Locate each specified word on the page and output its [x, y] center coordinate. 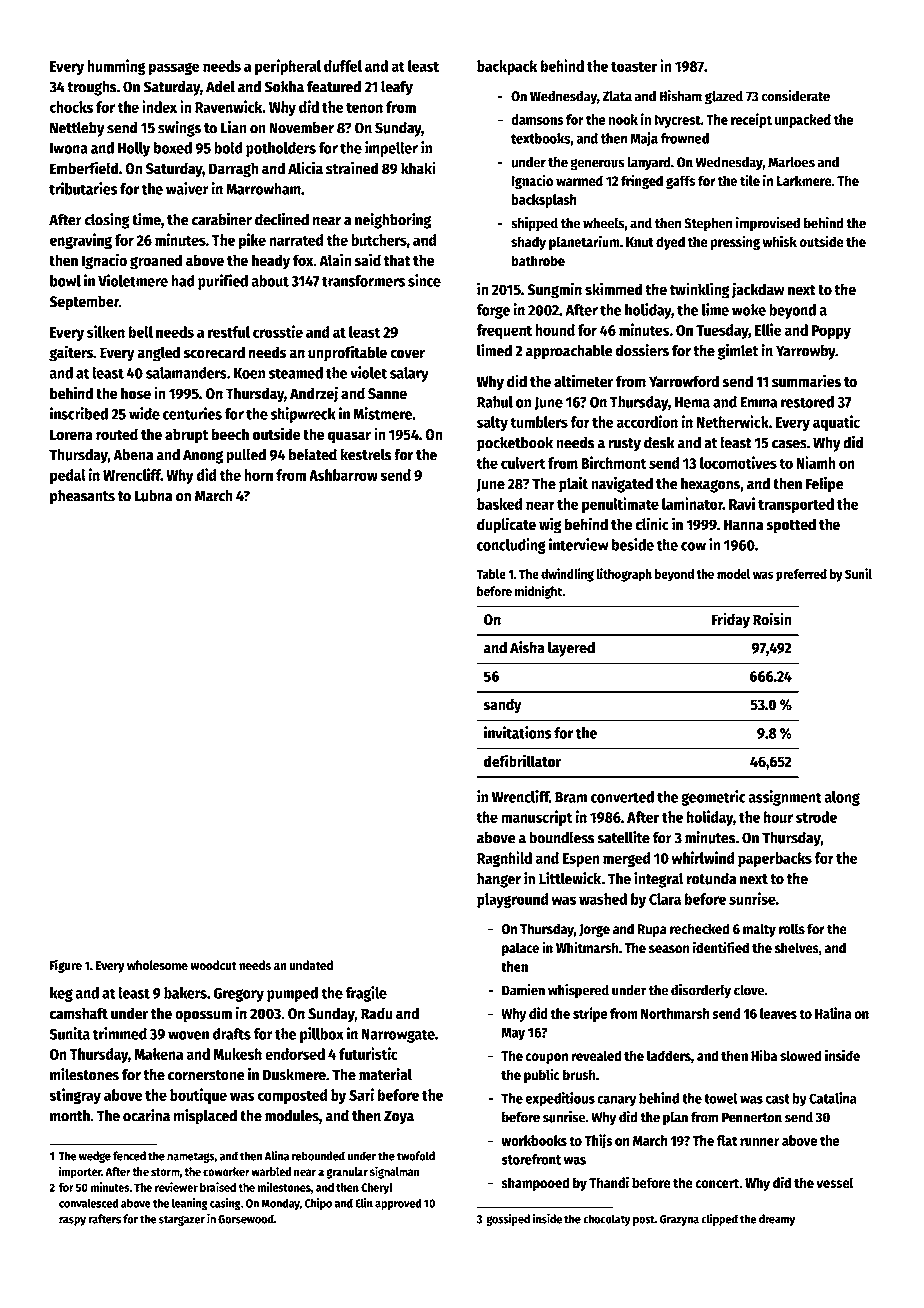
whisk [780, 241]
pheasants [82, 497]
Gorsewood [246, 1219]
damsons [537, 119]
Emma [758, 402]
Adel [220, 86]
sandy [502, 706]
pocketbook [515, 444]
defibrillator [522, 761]
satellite [623, 837]
